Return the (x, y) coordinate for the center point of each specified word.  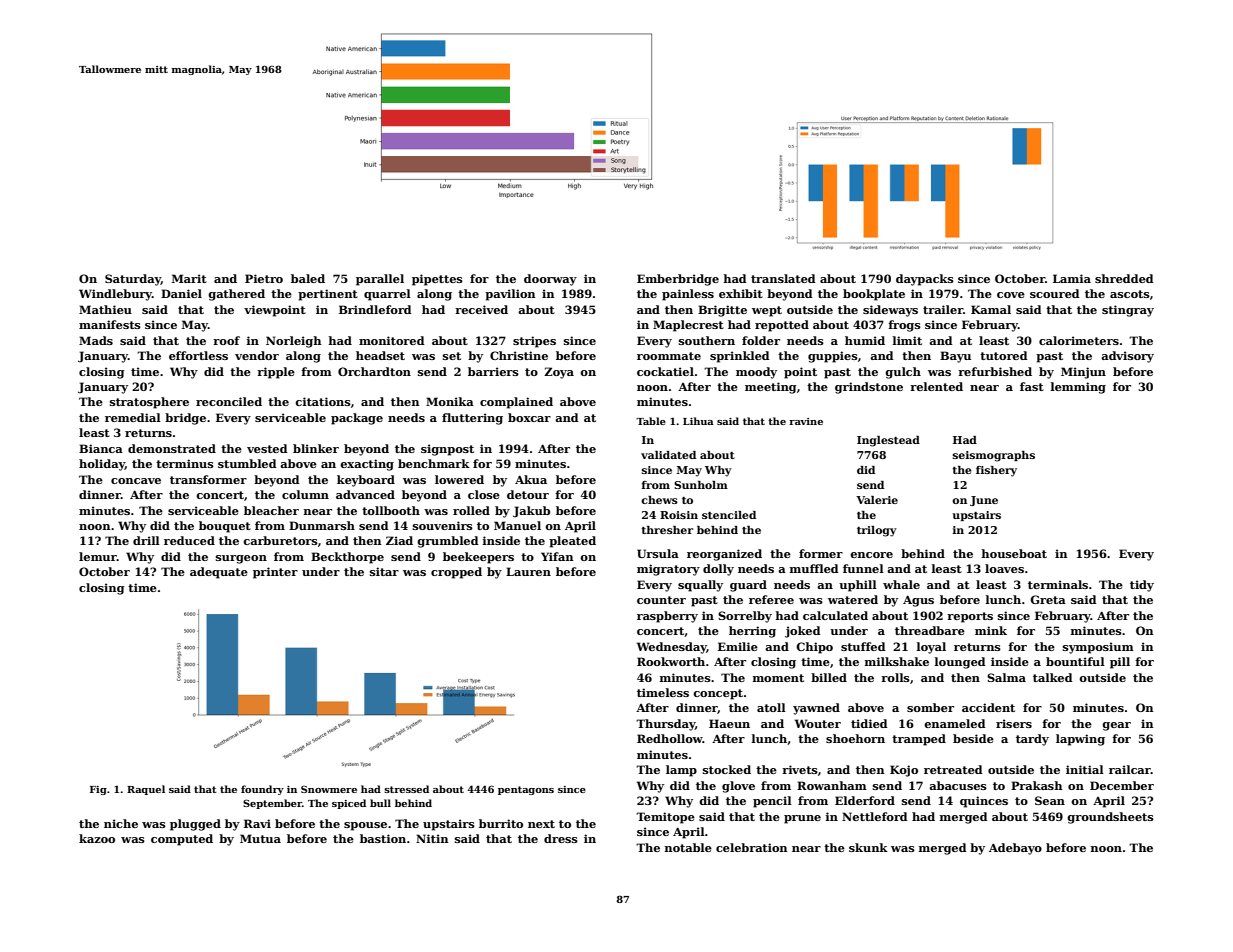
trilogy (877, 531)
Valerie (877, 500)
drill (146, 540)
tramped (919, 740)
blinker (316, 448)
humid (865, 340)
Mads (96, 340)
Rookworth (671, 661)
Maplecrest (688, 326)
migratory (668, 570)
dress (561, 838)
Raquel (146, 790)
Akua (531, 479)
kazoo (97, 838)
